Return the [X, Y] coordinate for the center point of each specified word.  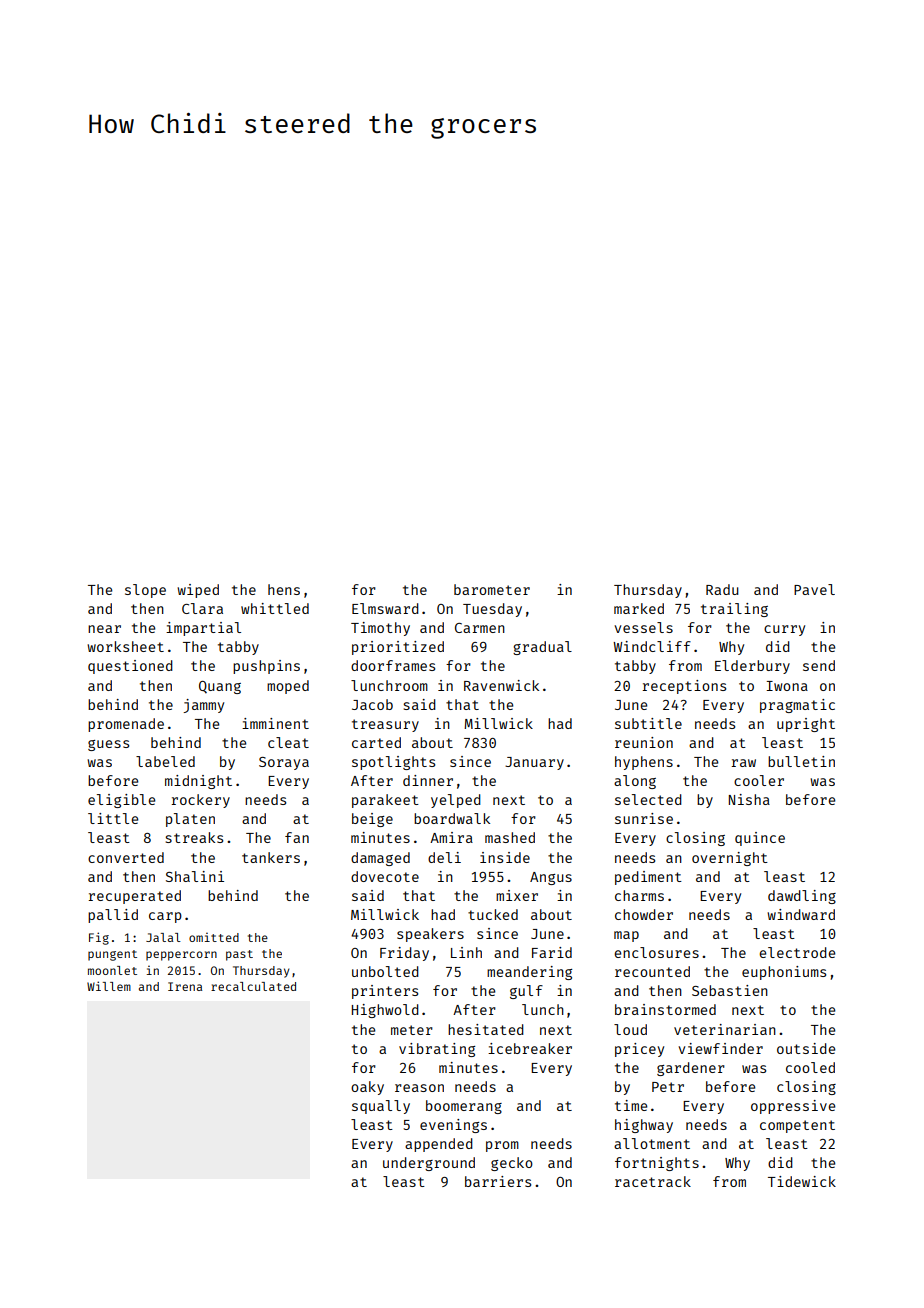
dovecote [385, 876]
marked [639, 608]
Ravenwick [501, 685]
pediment [648, 878]
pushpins [266, 667]
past [239, 955]
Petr [668, 1087]
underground [429, 1164]
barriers [498, 1181]
